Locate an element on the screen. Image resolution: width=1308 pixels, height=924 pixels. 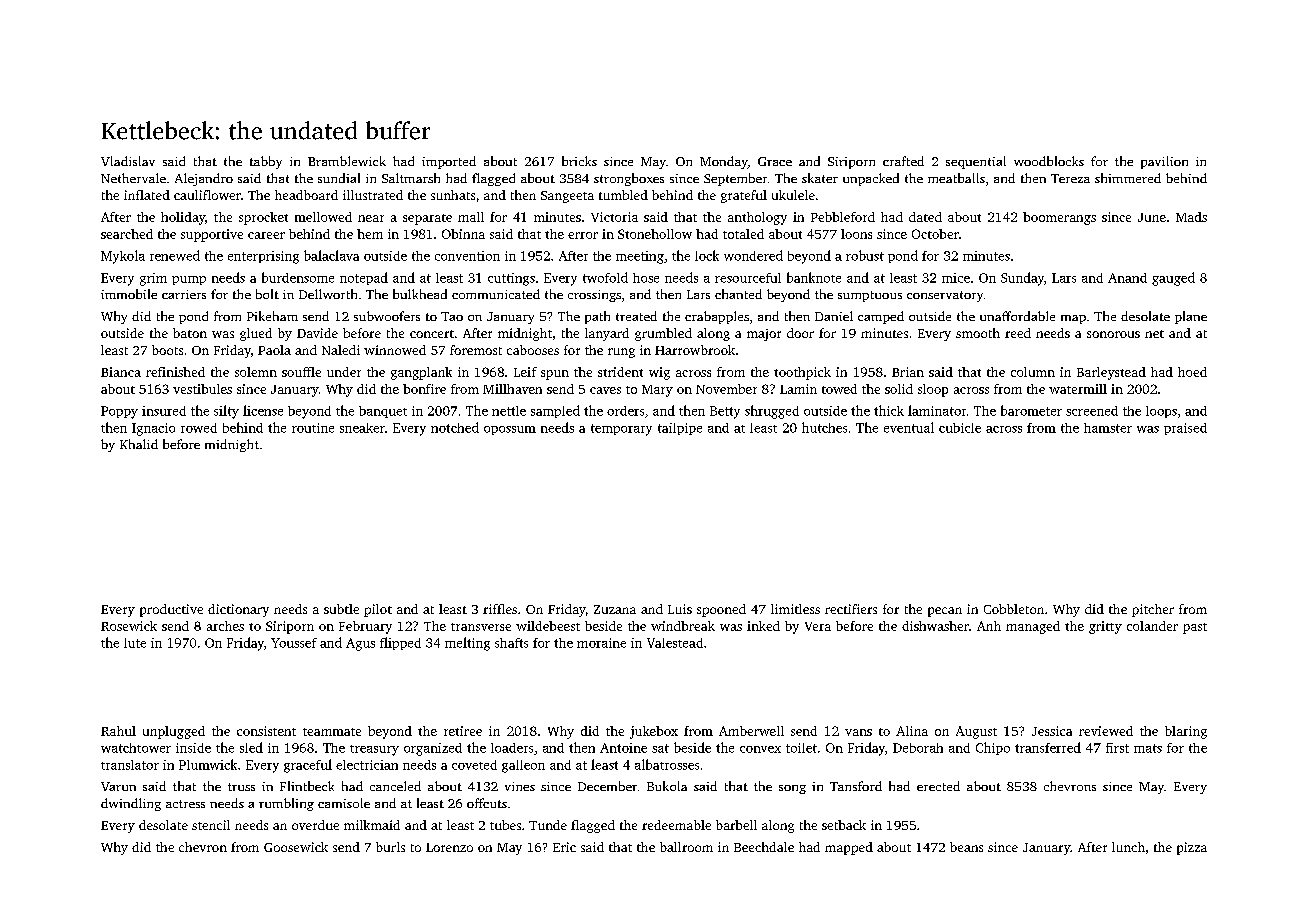
Stonehollow is located at coordinates (655, 234).
